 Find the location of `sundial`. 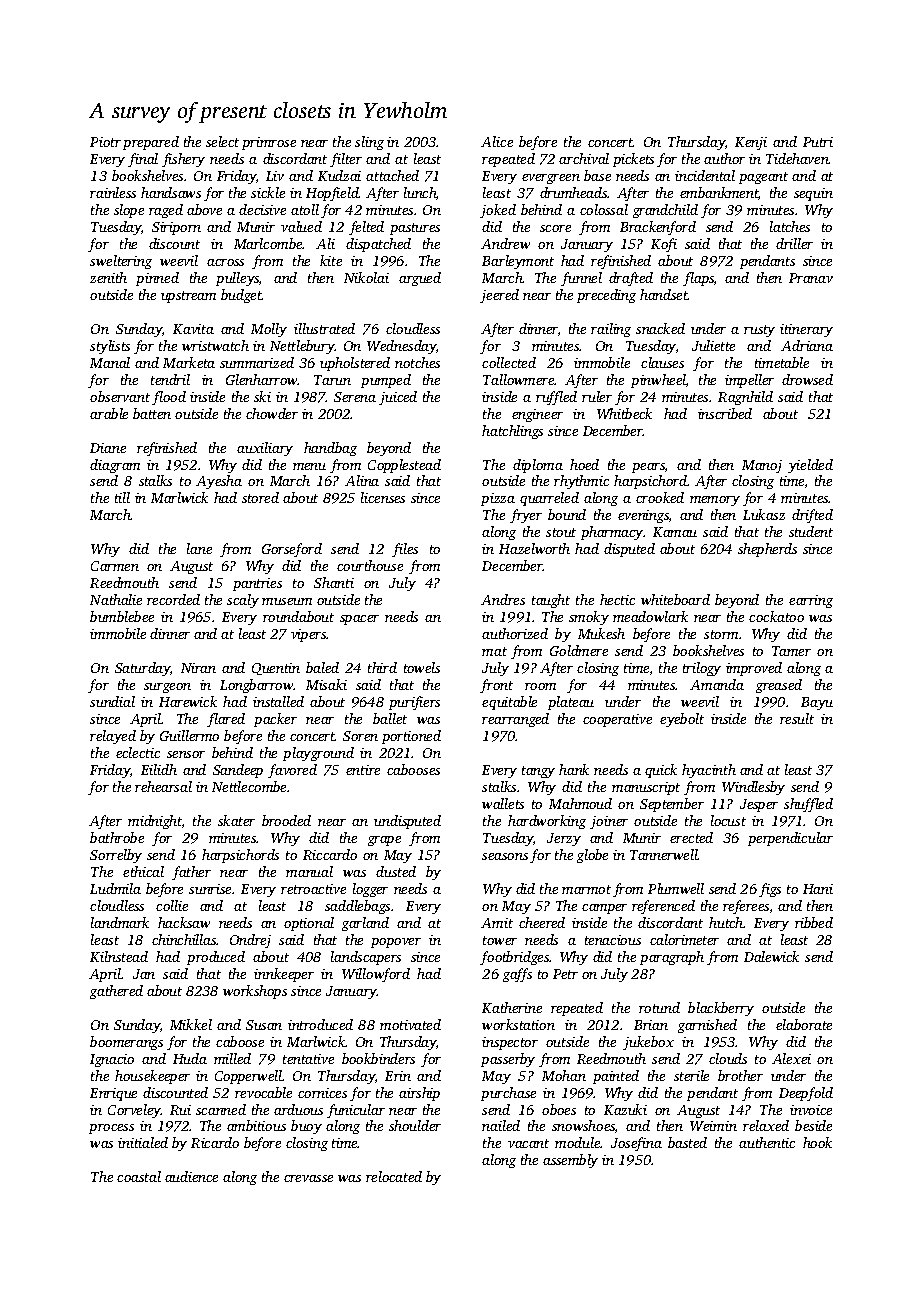

sundial is located at coordinates (112, 701).
